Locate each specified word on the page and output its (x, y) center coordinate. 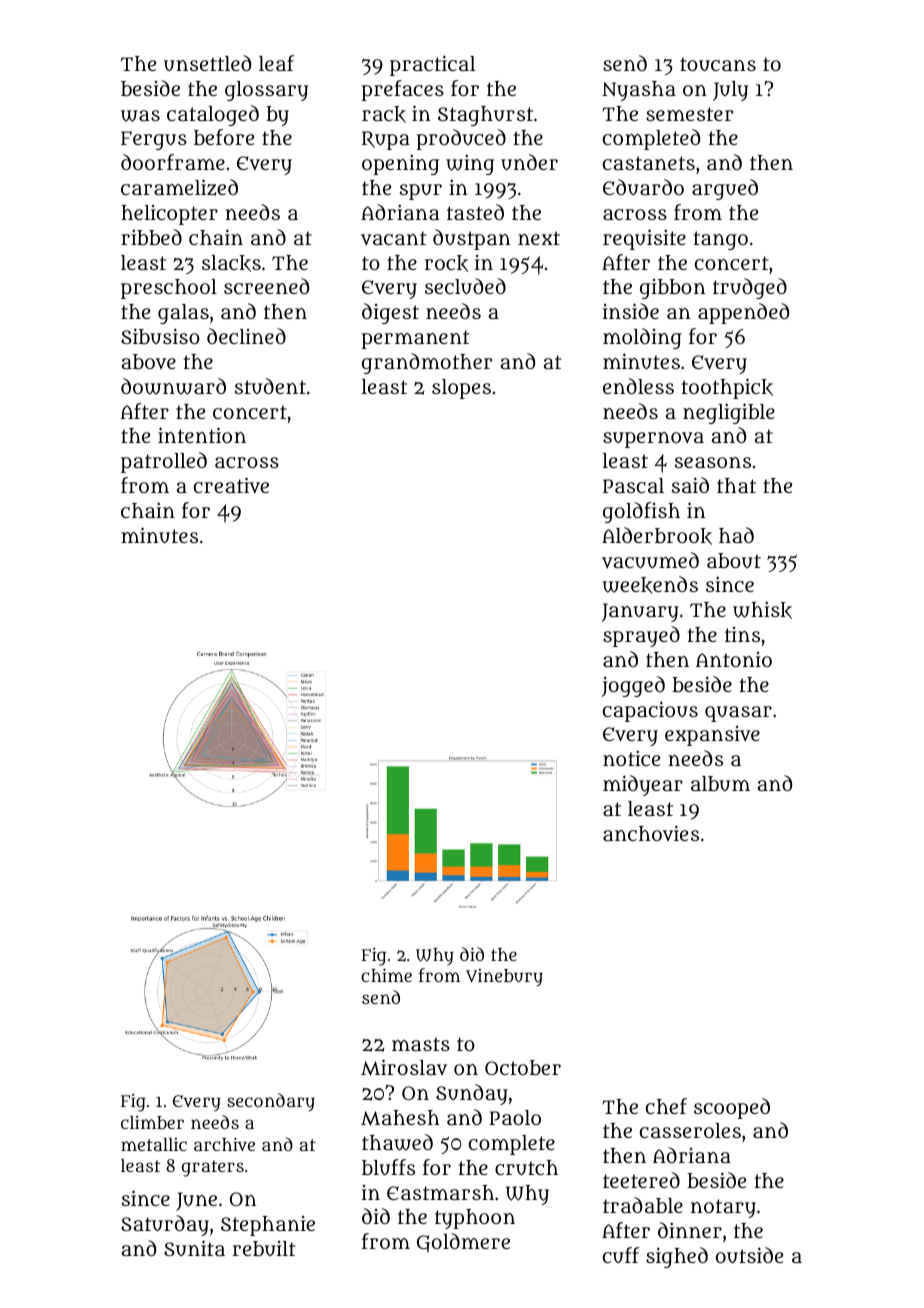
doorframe (173, 162)
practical (432, 65)
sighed (677, 1257)
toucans (718, 64)
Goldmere (463, 1242)
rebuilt (264, 1248)
